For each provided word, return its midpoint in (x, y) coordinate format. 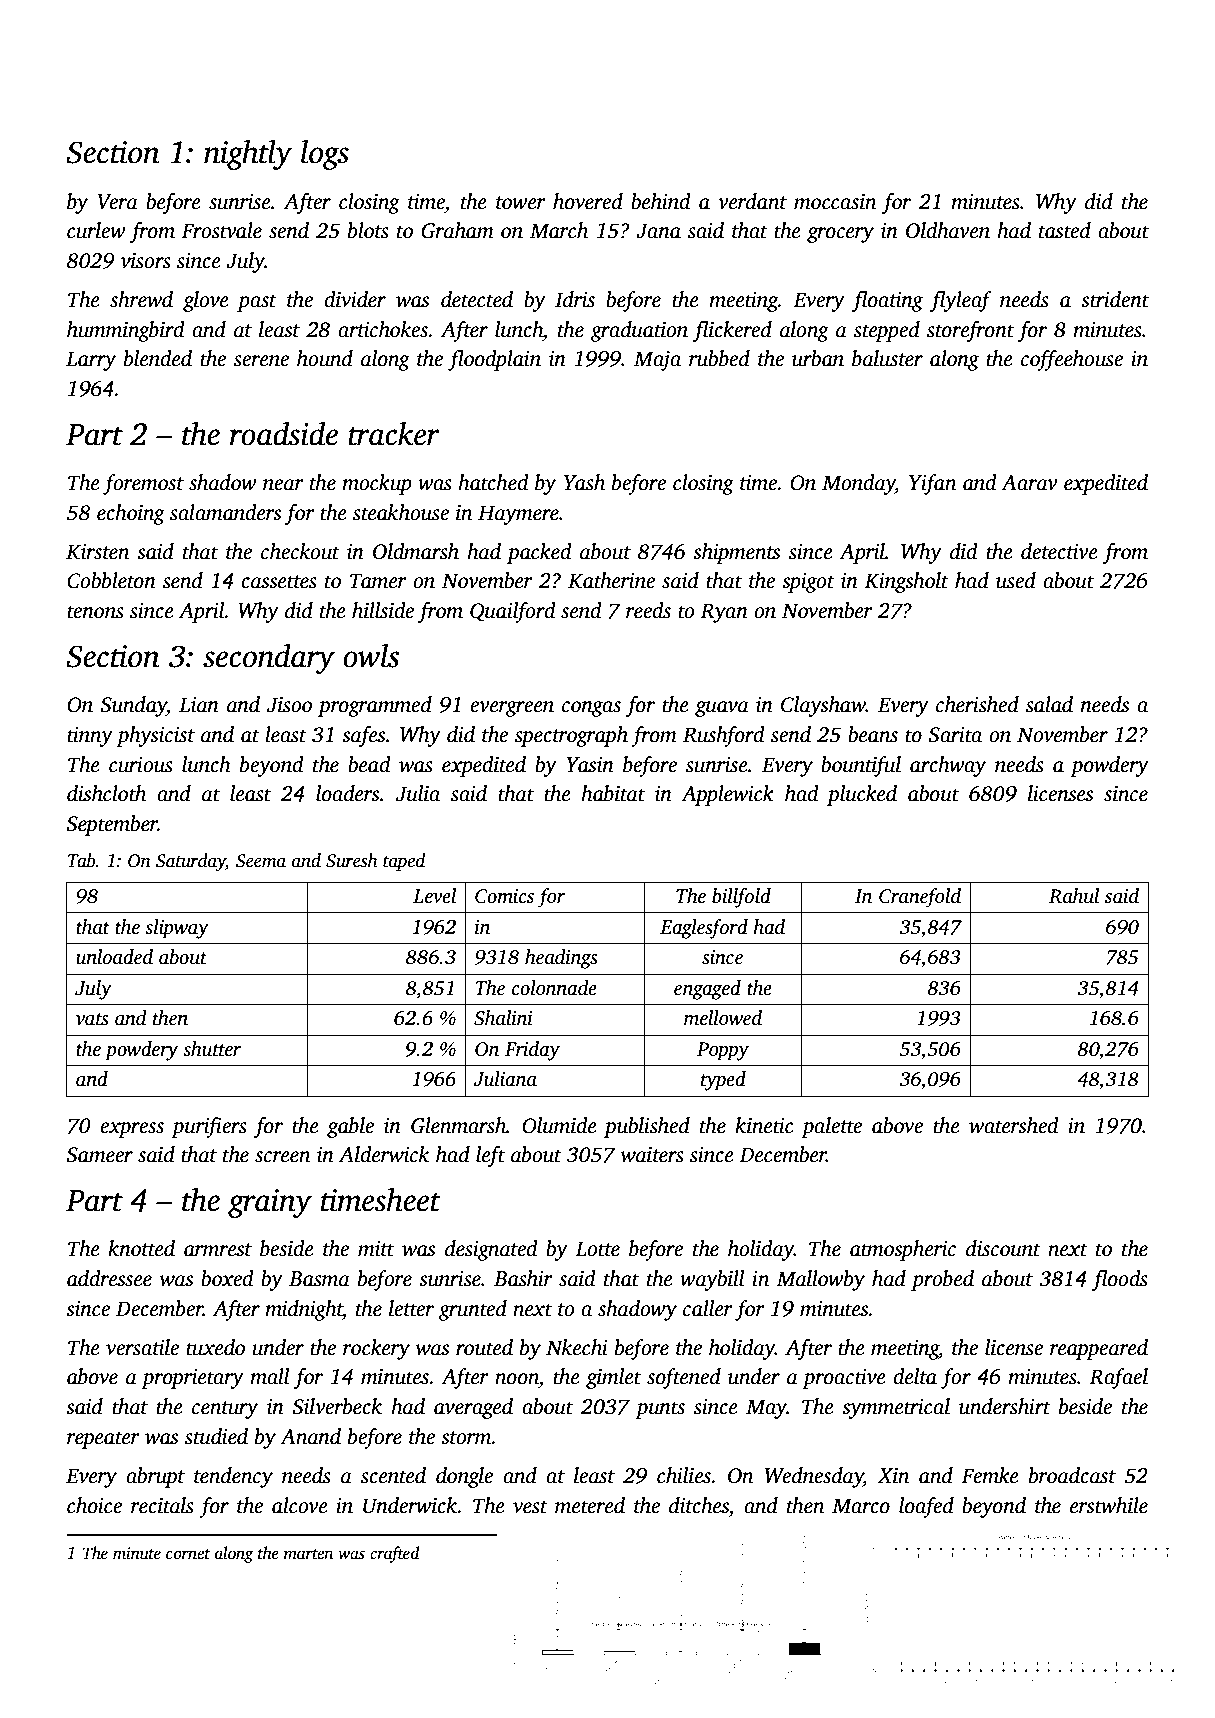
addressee (109, 1278)
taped (404, 862)
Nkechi (577, 1347)
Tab (82, 860)
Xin (893, 1476)
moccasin (835, 202)
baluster (887, 358)
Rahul (1074, 896)
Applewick (727, 795)
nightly (248, 155)
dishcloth (106, 793)
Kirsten (97, 552)
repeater (103, 1440)
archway (948, 766)
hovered (588, 201)
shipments (736, 553)
